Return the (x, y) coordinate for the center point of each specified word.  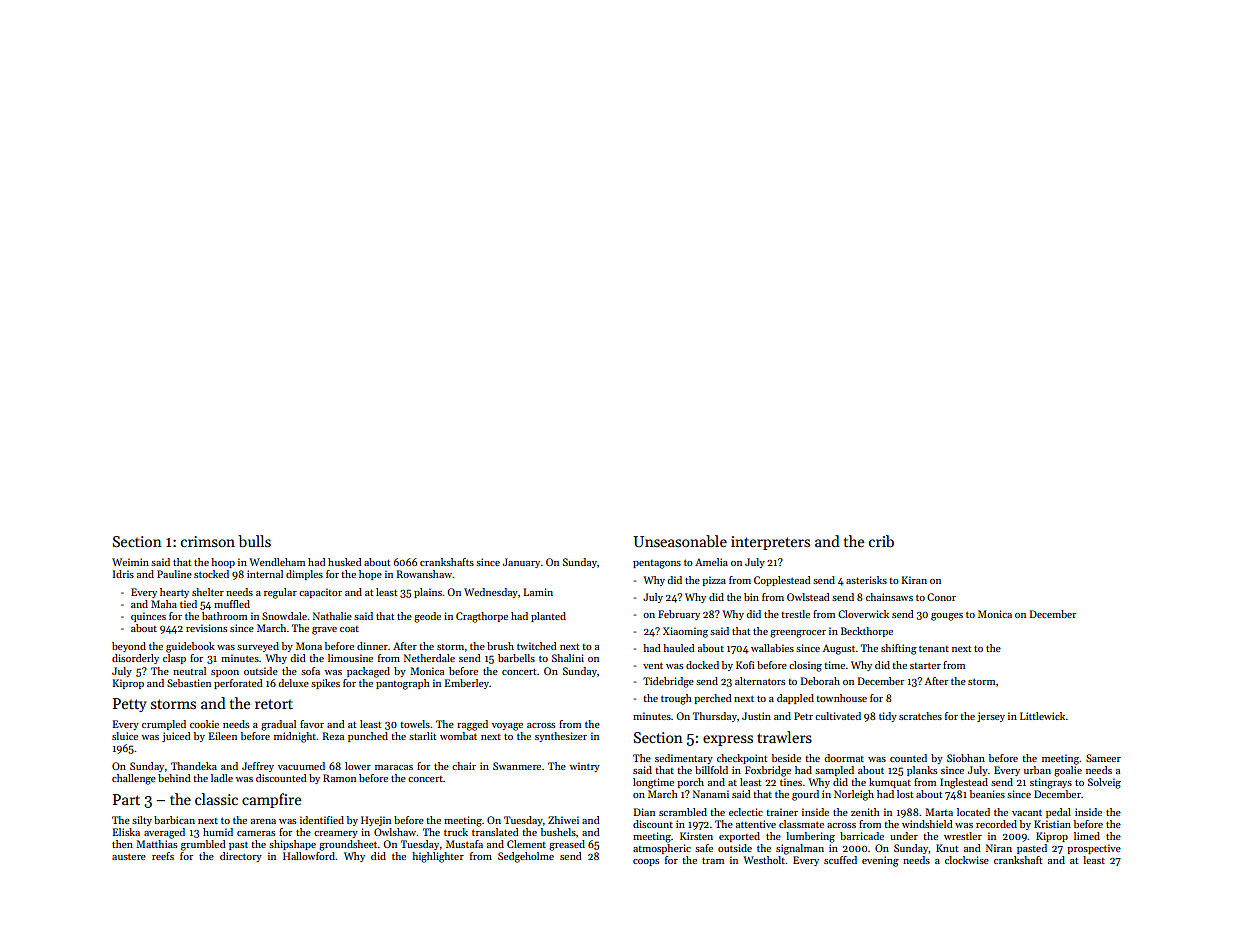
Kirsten (696, 836)
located (973, 812)
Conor (941, 597)
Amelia (711, 562)
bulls (254, 541)
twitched (537, 646)
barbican (174, 820)
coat (349, 629)
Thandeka (194, 766)
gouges (947, 617)
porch (690, 783)
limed (1087, 836)
